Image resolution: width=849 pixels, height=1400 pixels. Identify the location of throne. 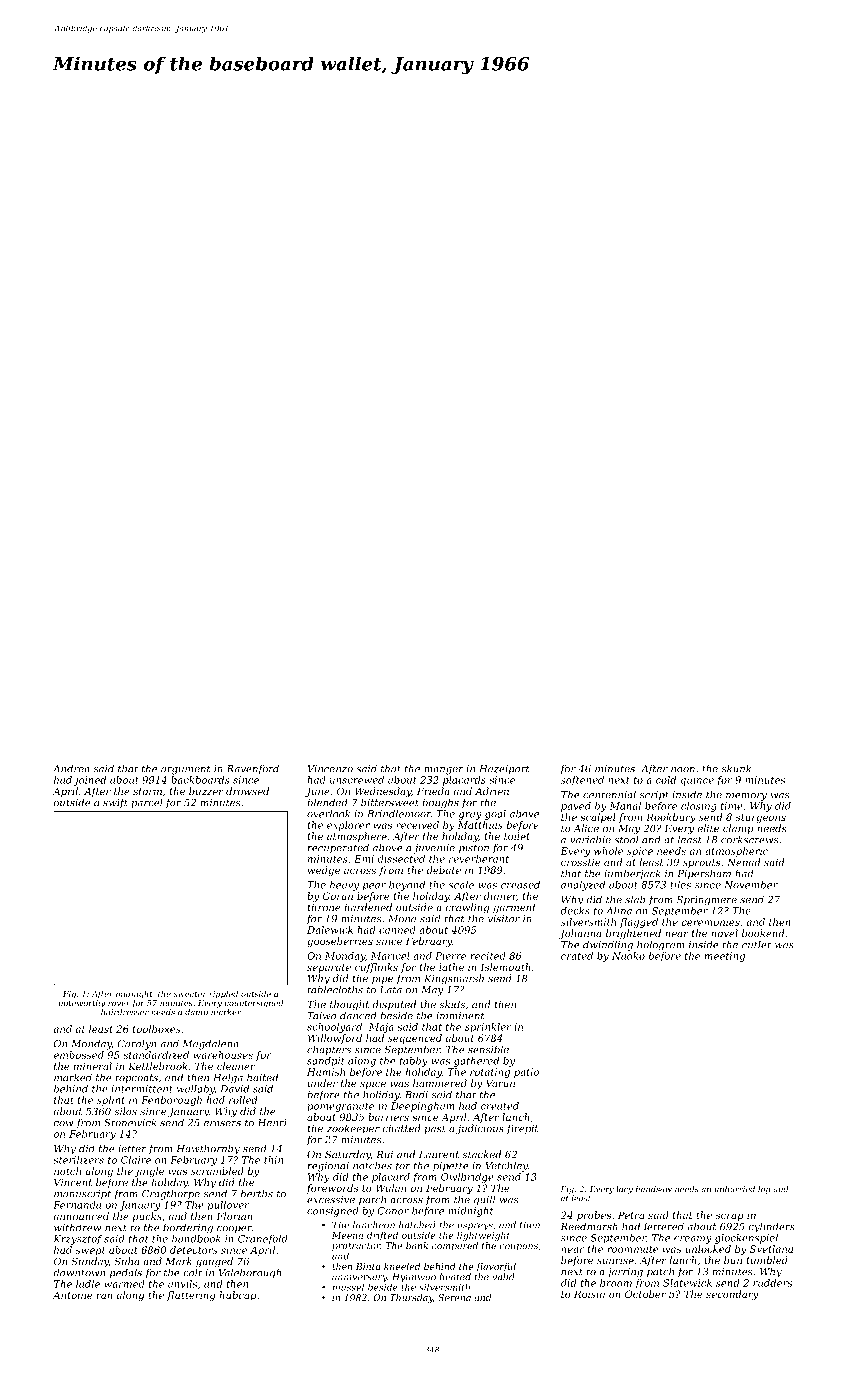
(324, 907).
